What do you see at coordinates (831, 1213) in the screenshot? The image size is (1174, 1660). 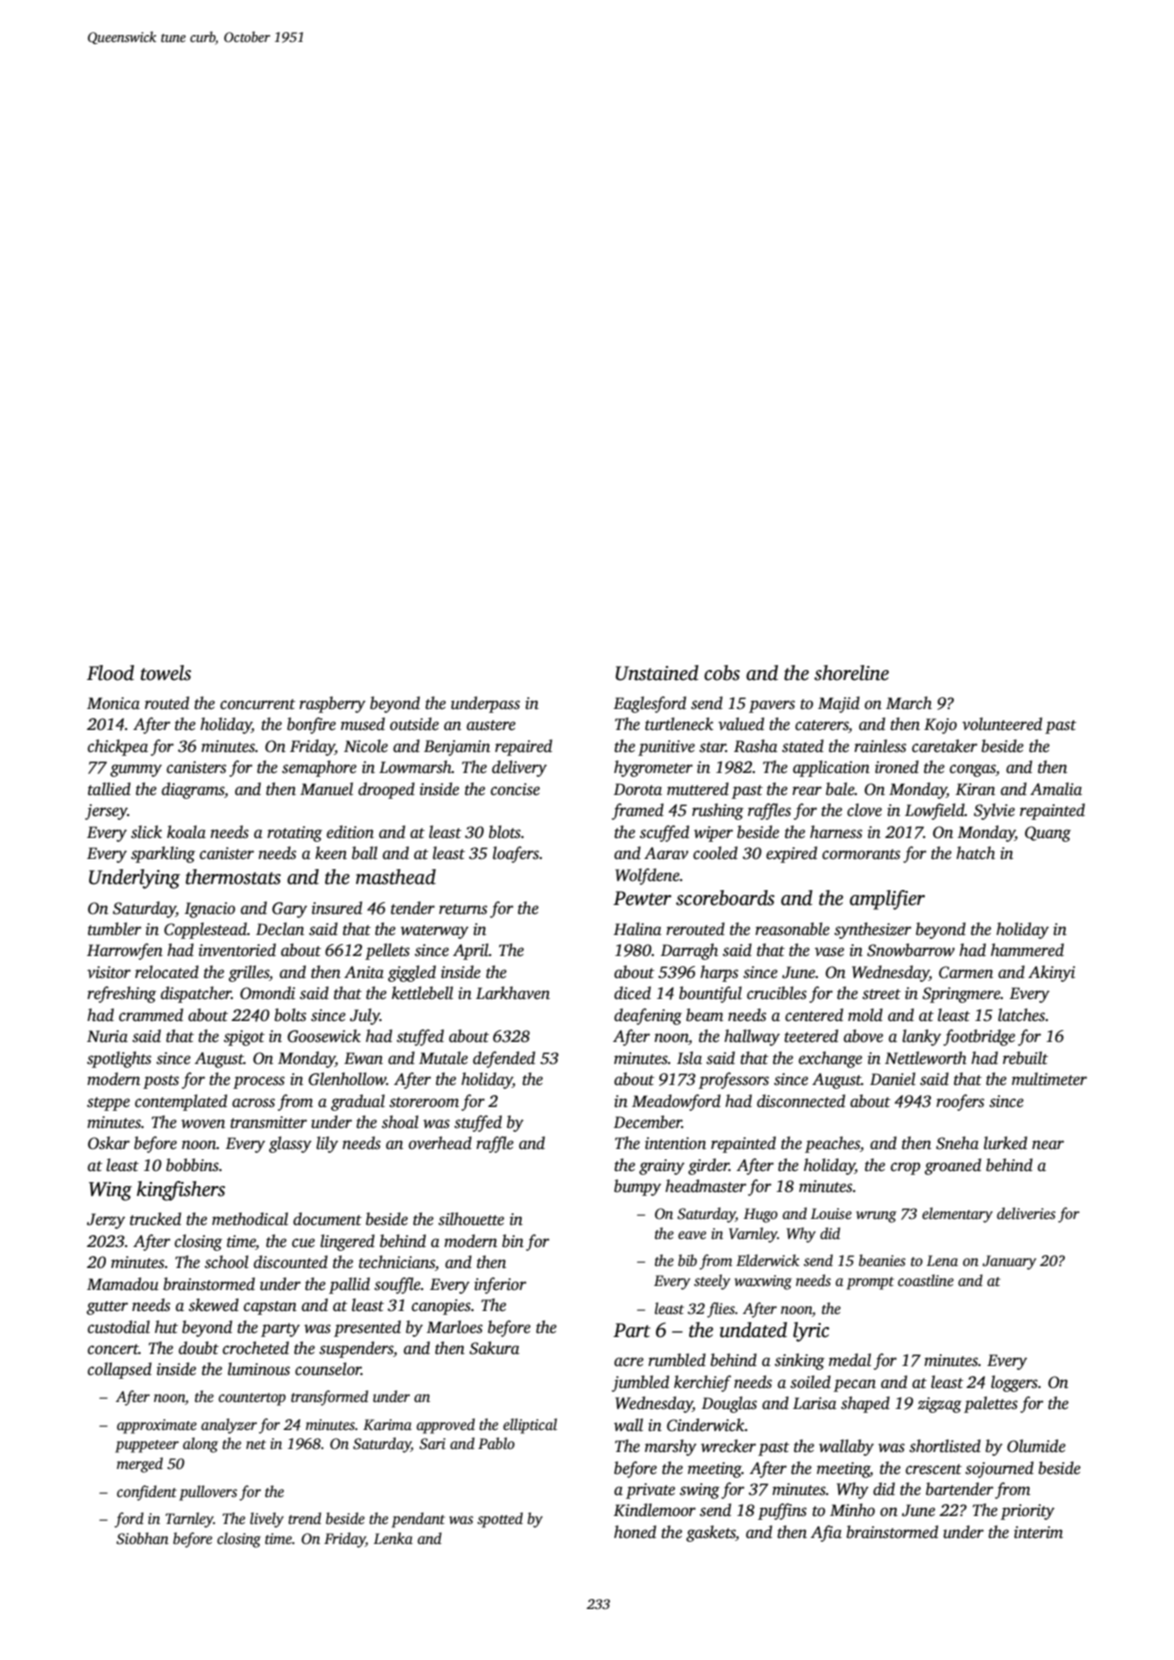 I see `Louise` at bounding box center [831, 1213].
